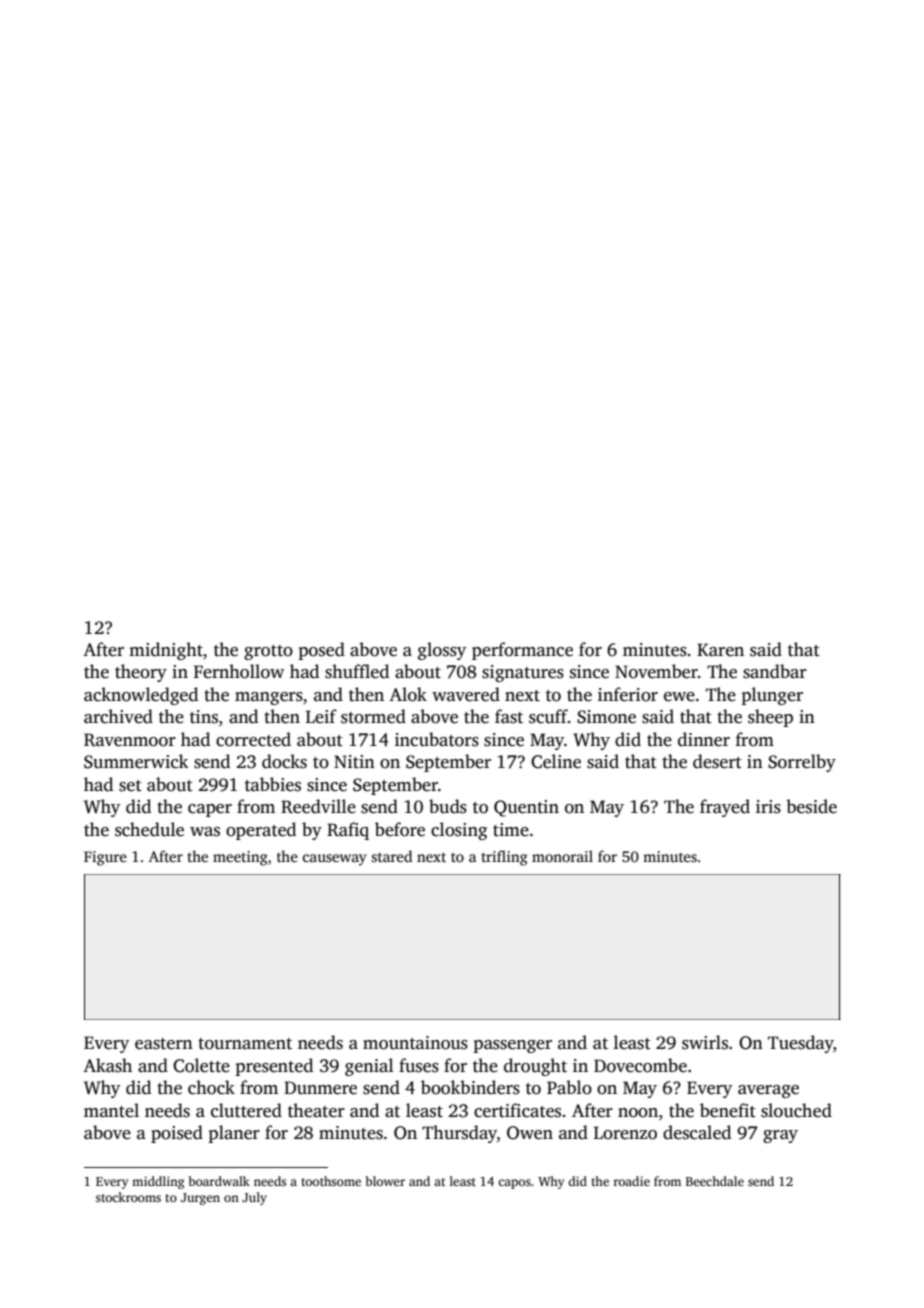 The height and width of the screenshot is (1308, 924). Describe the element at coordinates (166, 651) in the screenshot. I see `midnight` at that location.
